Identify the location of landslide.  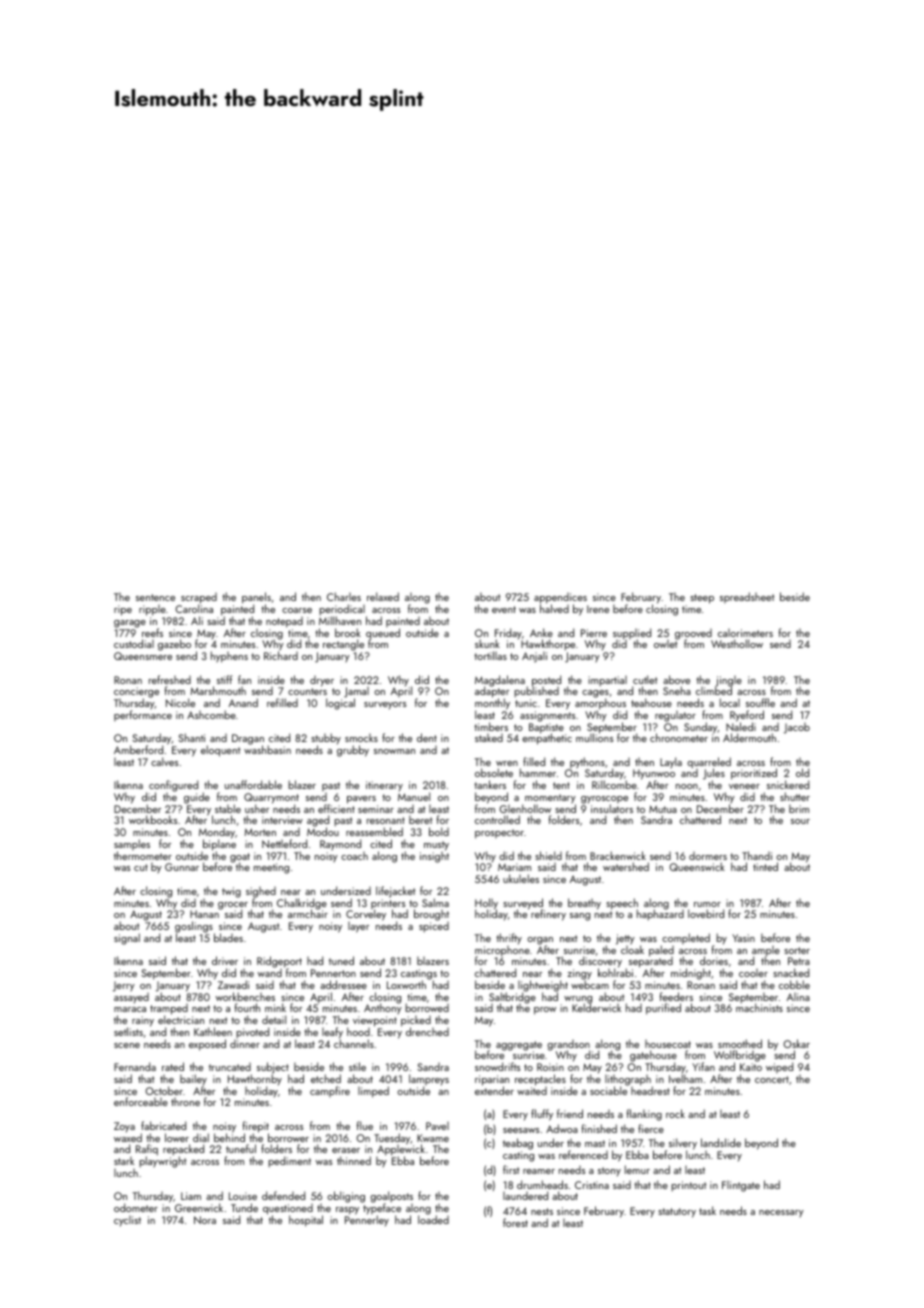
(721, 1142).
